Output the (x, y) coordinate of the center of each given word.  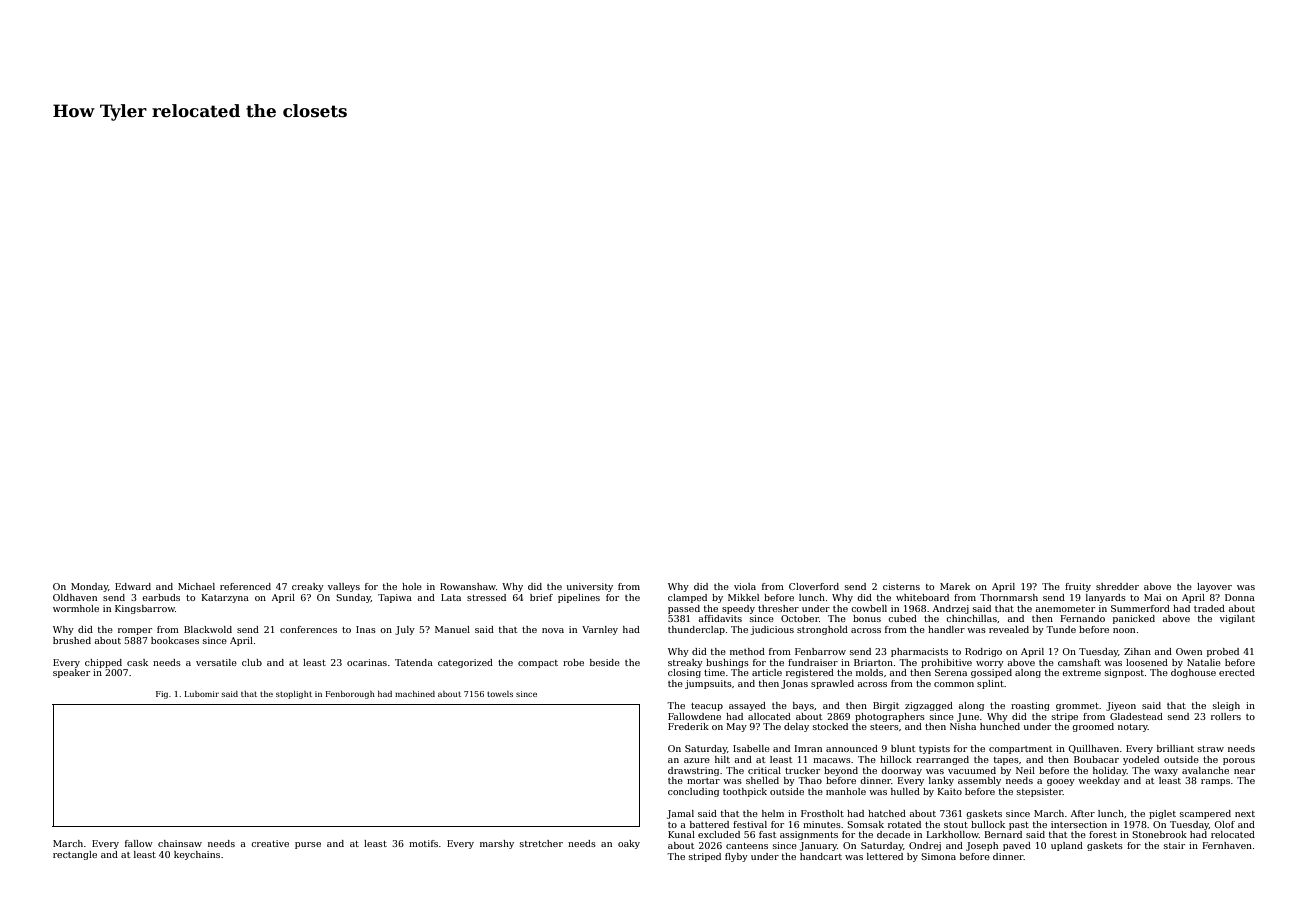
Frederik (688, 726)
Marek (955, 586)
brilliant (1175, 748)
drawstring (693, 771)
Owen (1189, 651)
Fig (162, 695)
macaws (832, 760)
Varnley (600, 630)
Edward (133, 586)
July (405, 630)
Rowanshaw (468, 586)
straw (1211, 749)
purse (308, 845)
